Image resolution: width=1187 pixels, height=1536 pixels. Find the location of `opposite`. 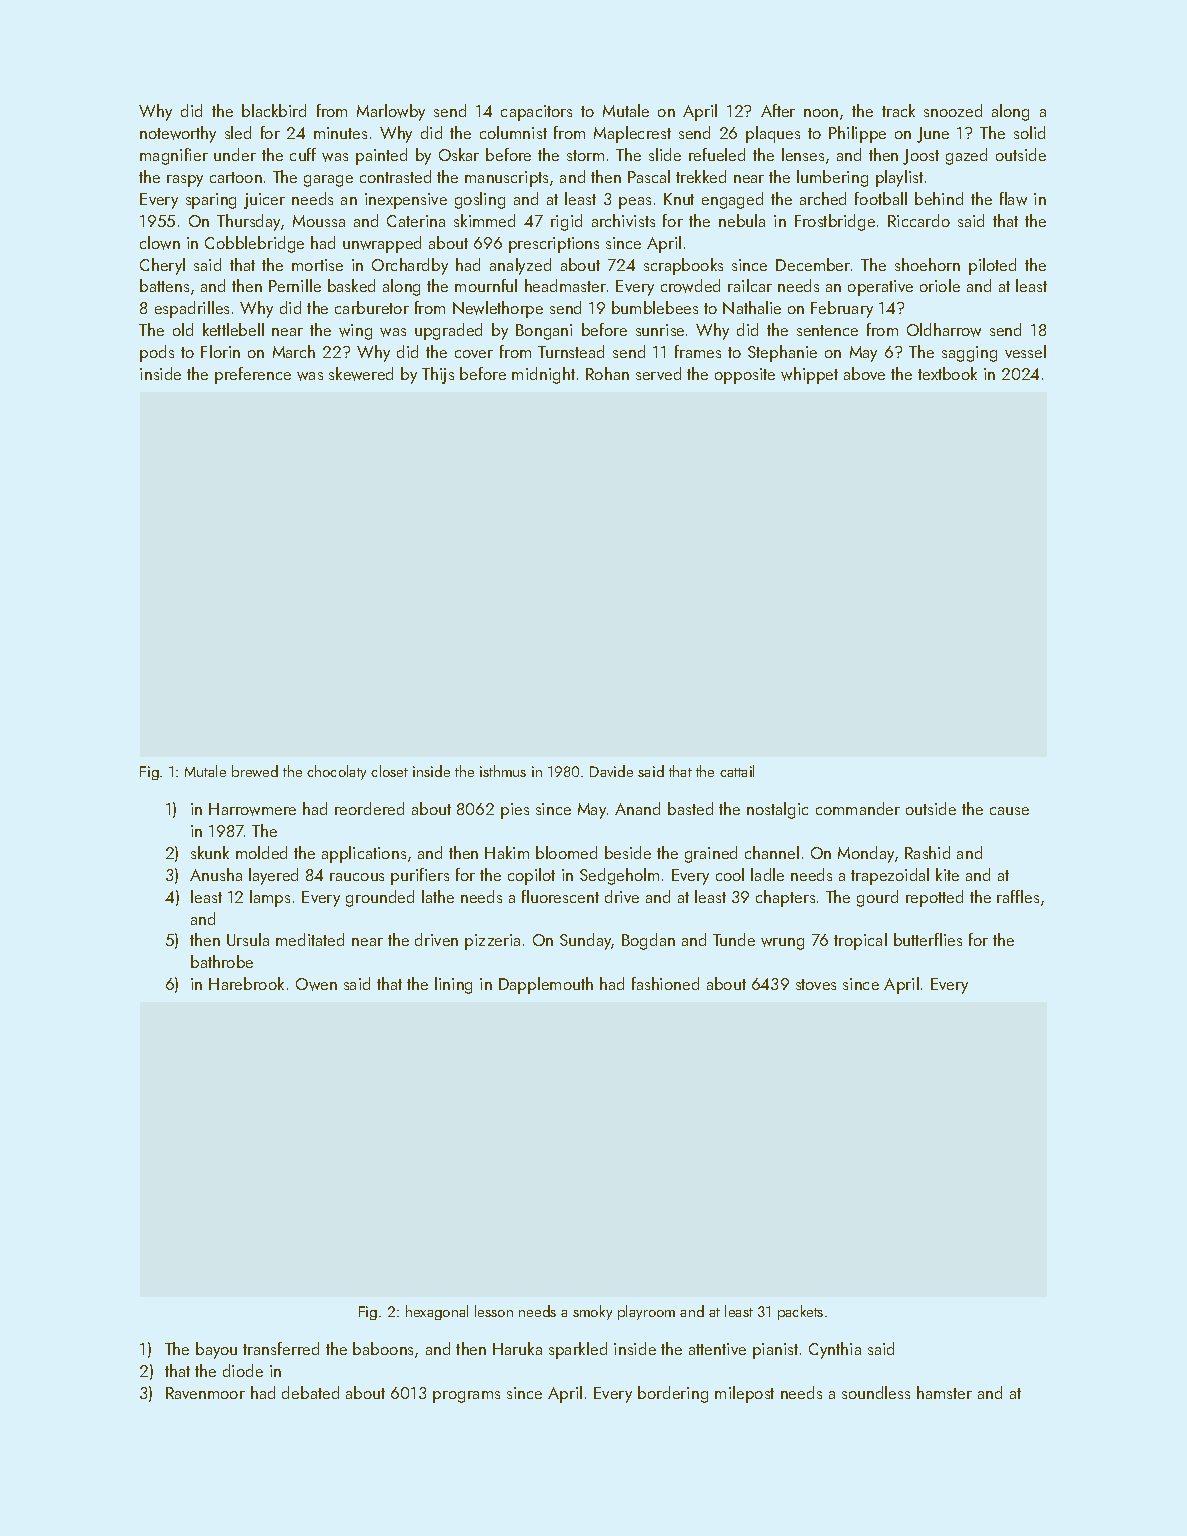

opposite is located at coordinates (745, 376).
